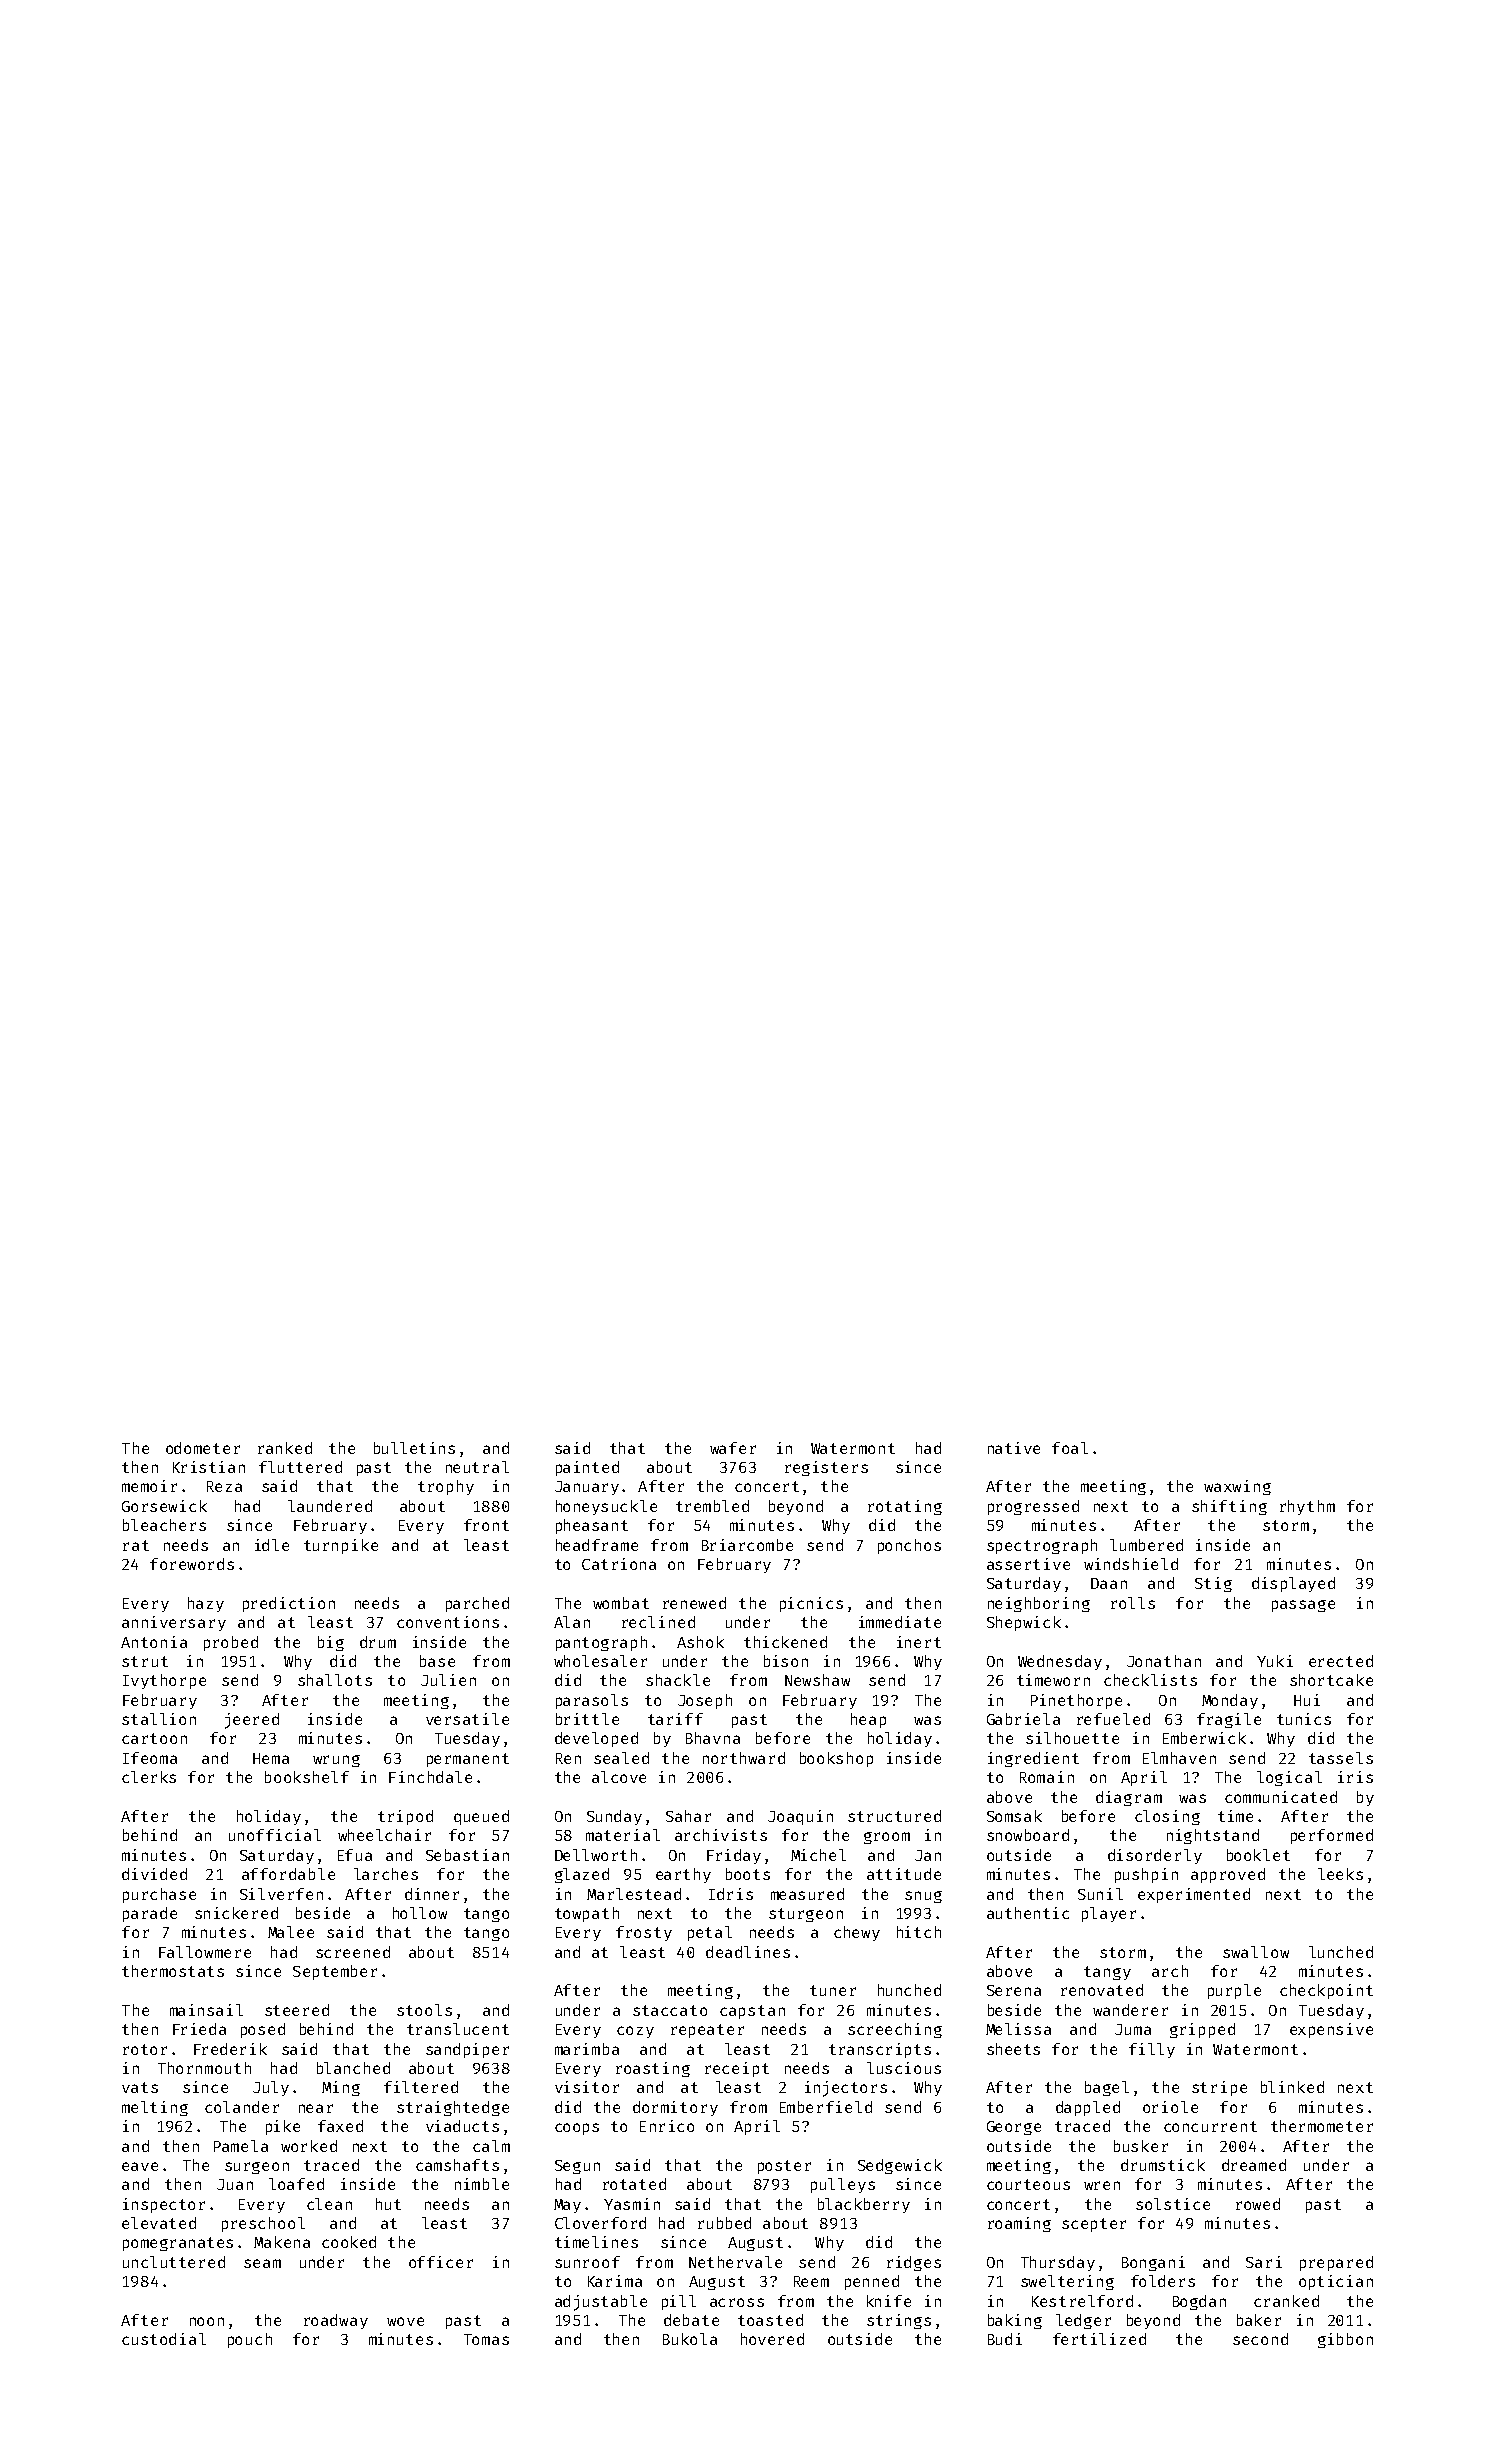  I want to click on erected, so click(1341, 1661).
